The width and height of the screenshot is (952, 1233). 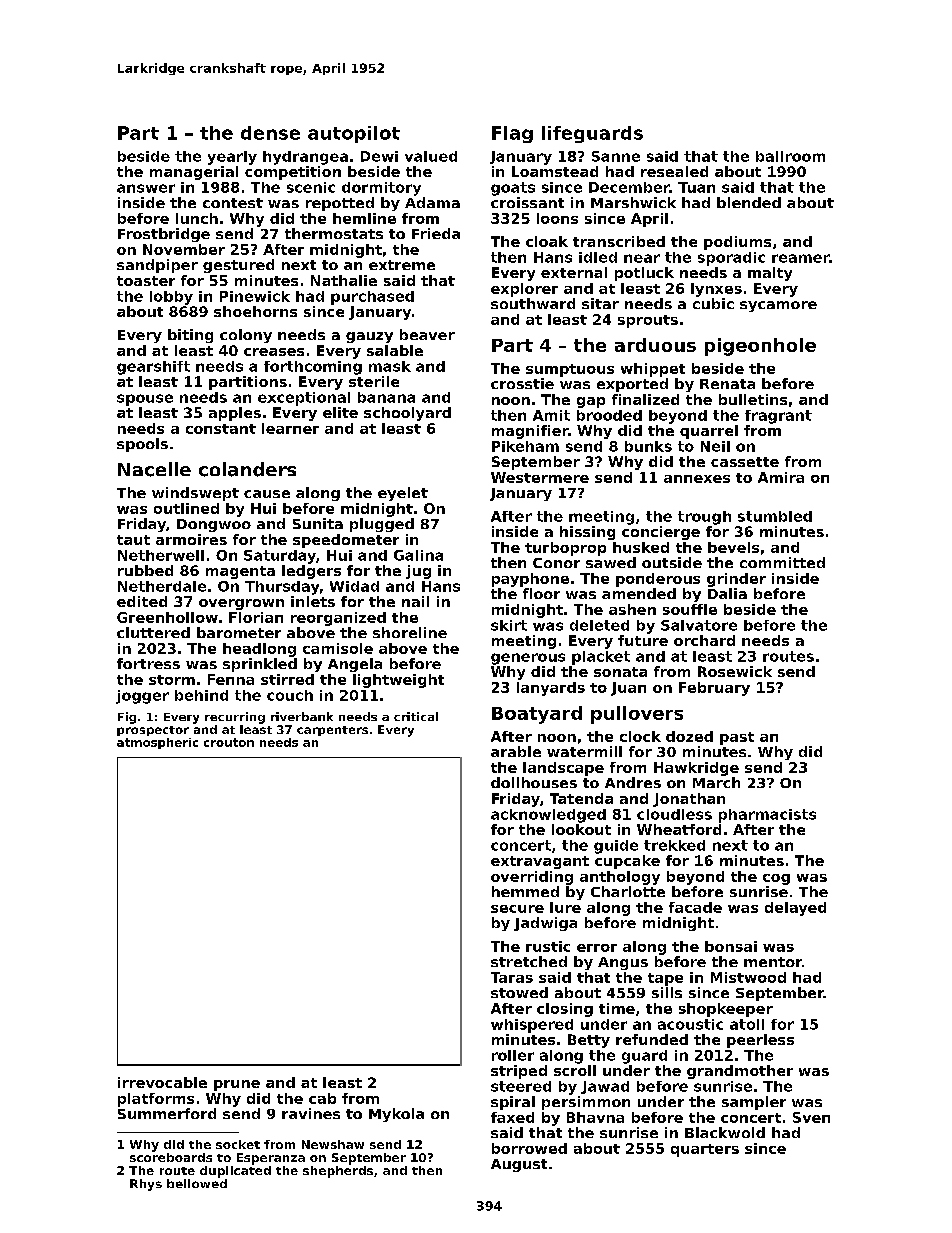 What do you see at coordinates (407, 414) in the screenshot?
I see `schoolyard` at bounding box center [407, 414].
